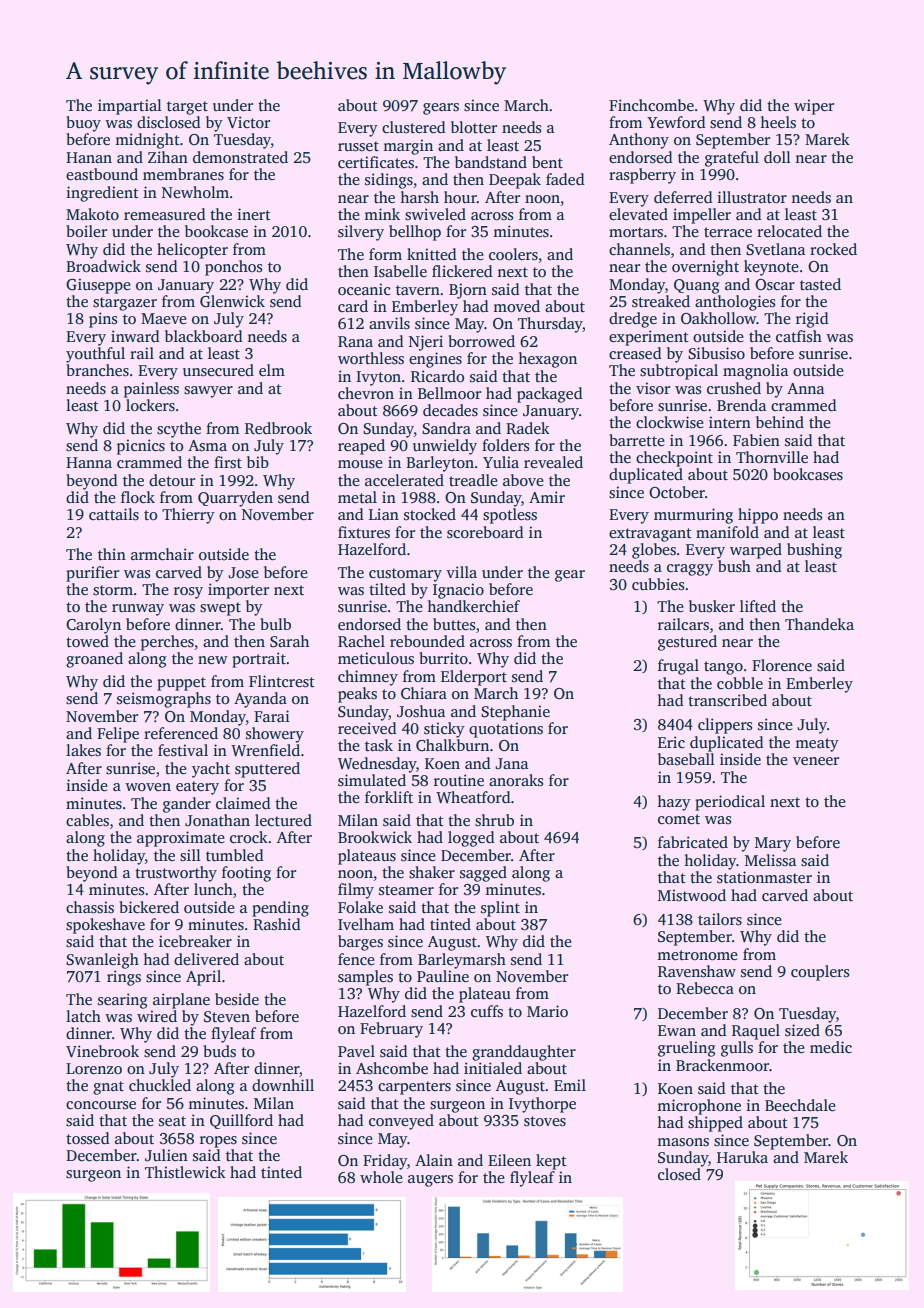 This page has width=924, height=1308. I want to click on carpenters, so click(414, 1088).
